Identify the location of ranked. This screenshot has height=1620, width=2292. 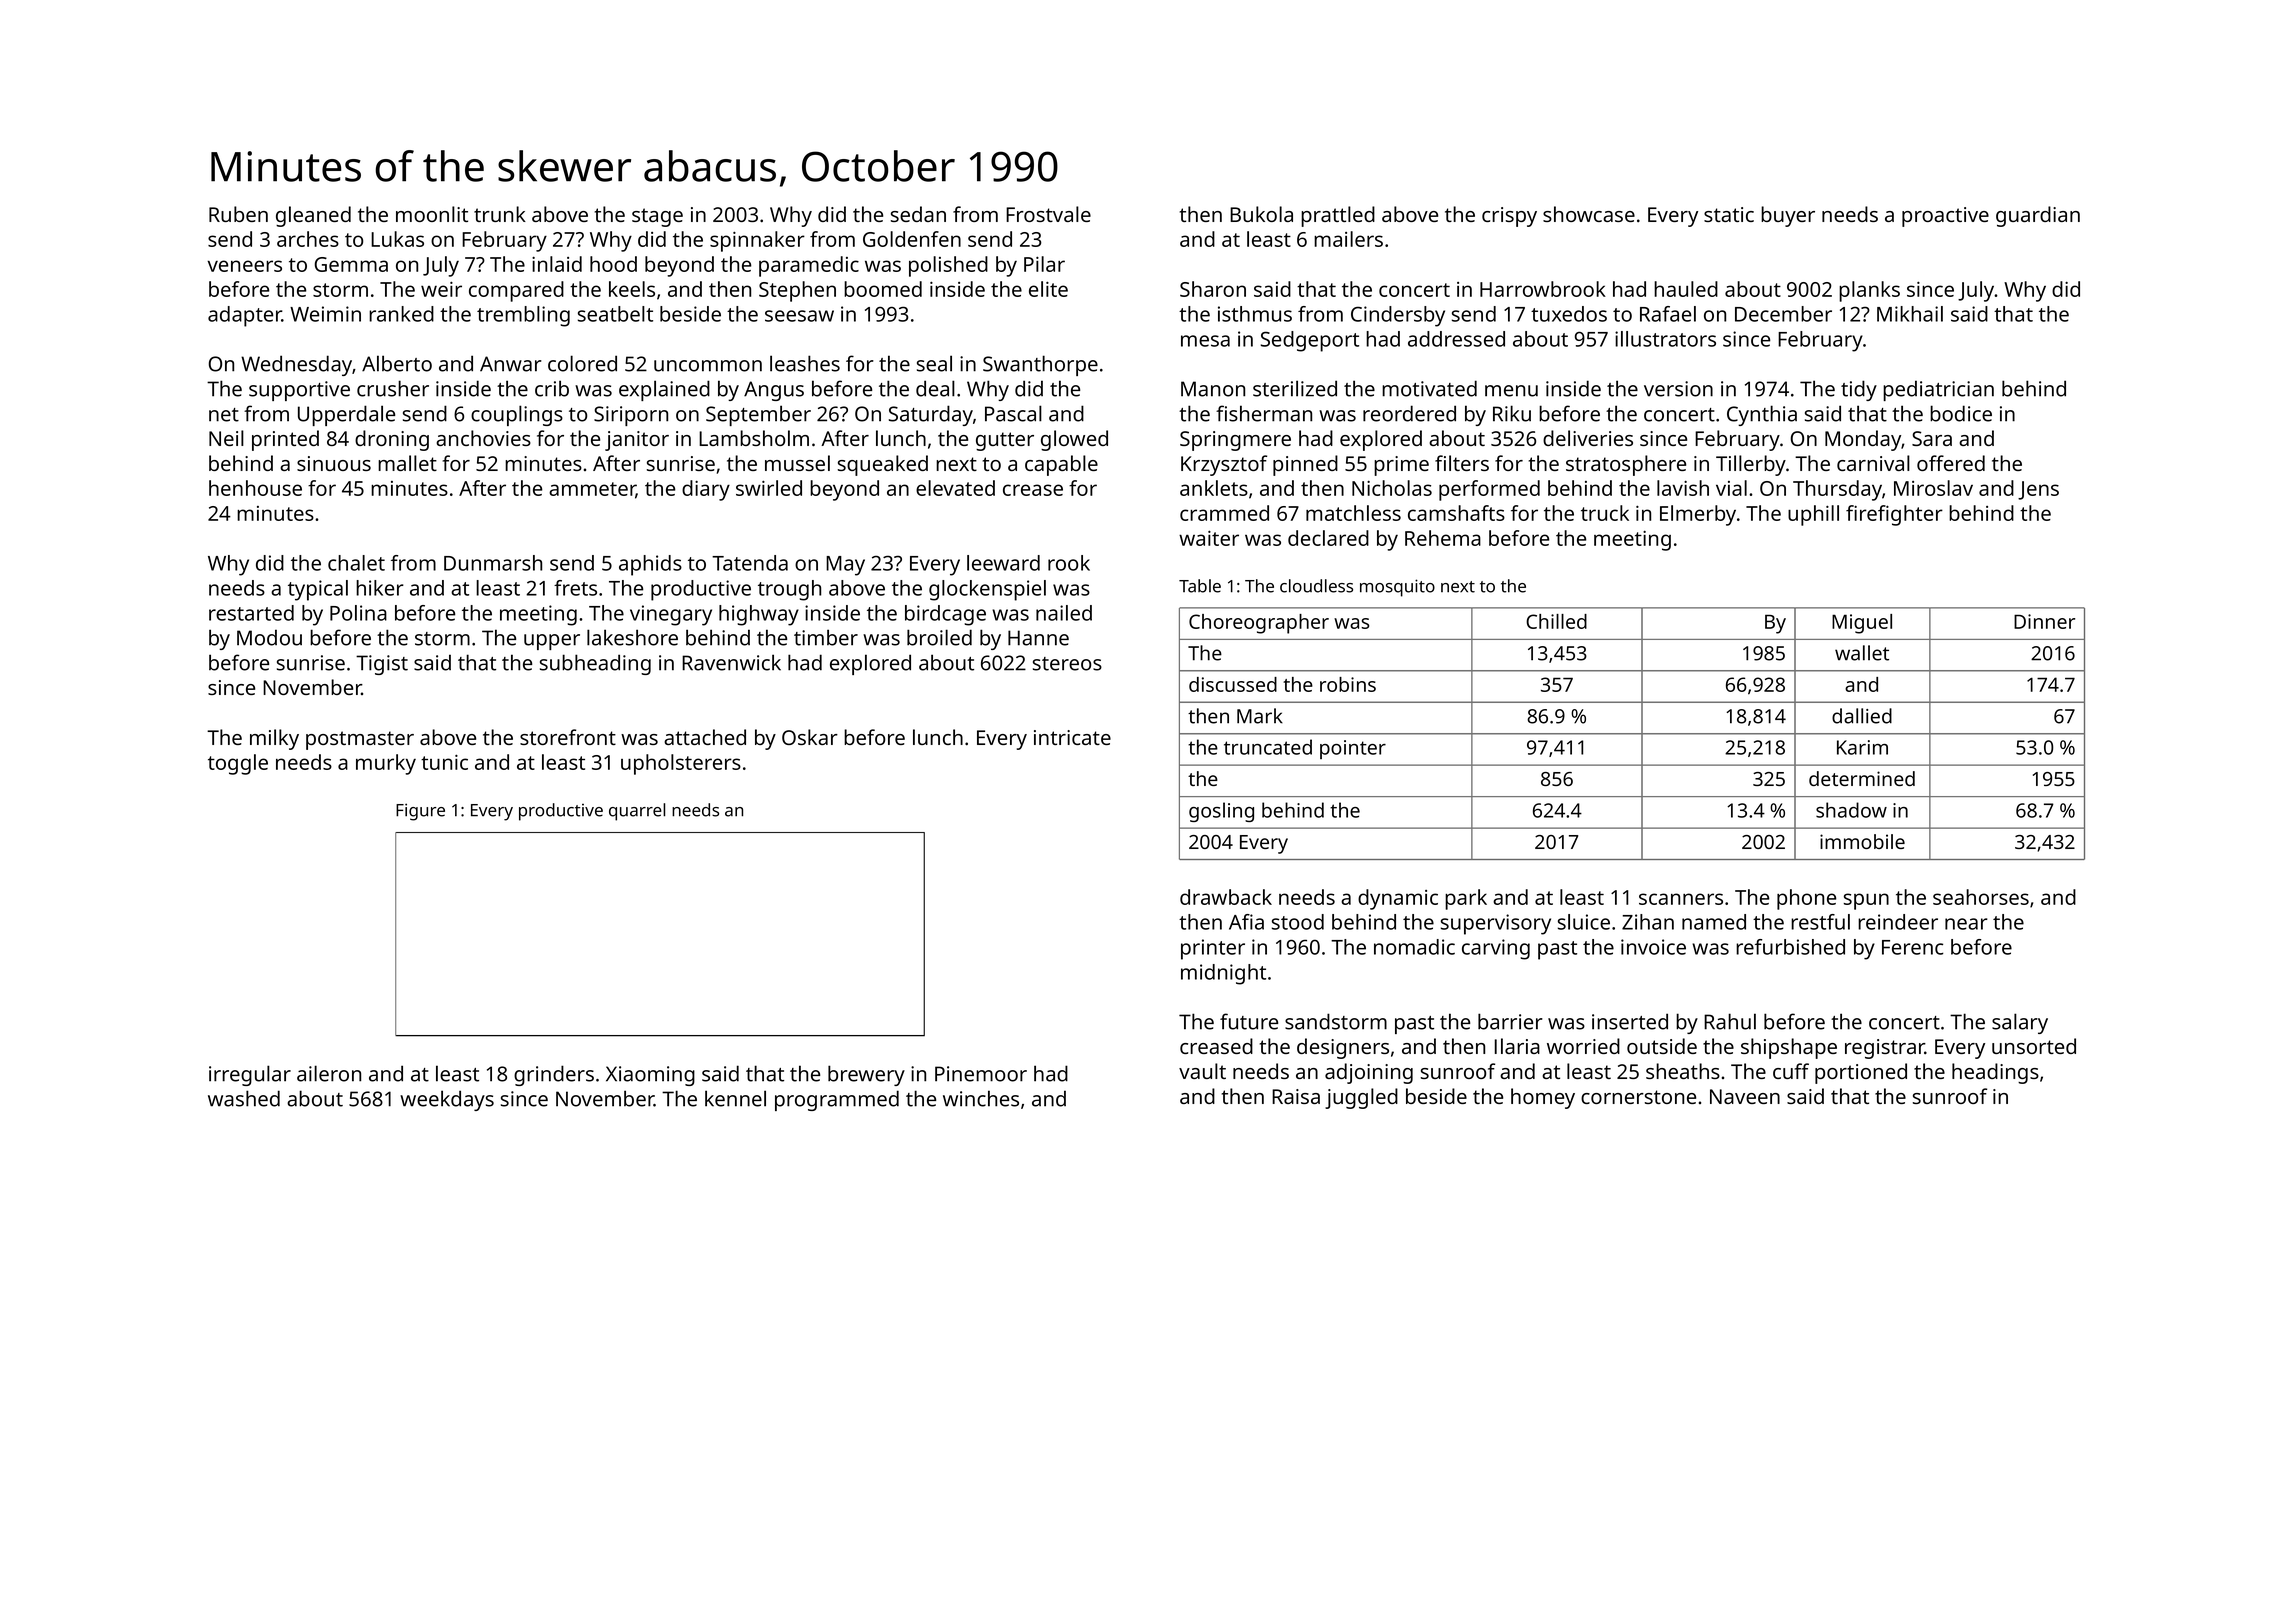
(401, 314).
